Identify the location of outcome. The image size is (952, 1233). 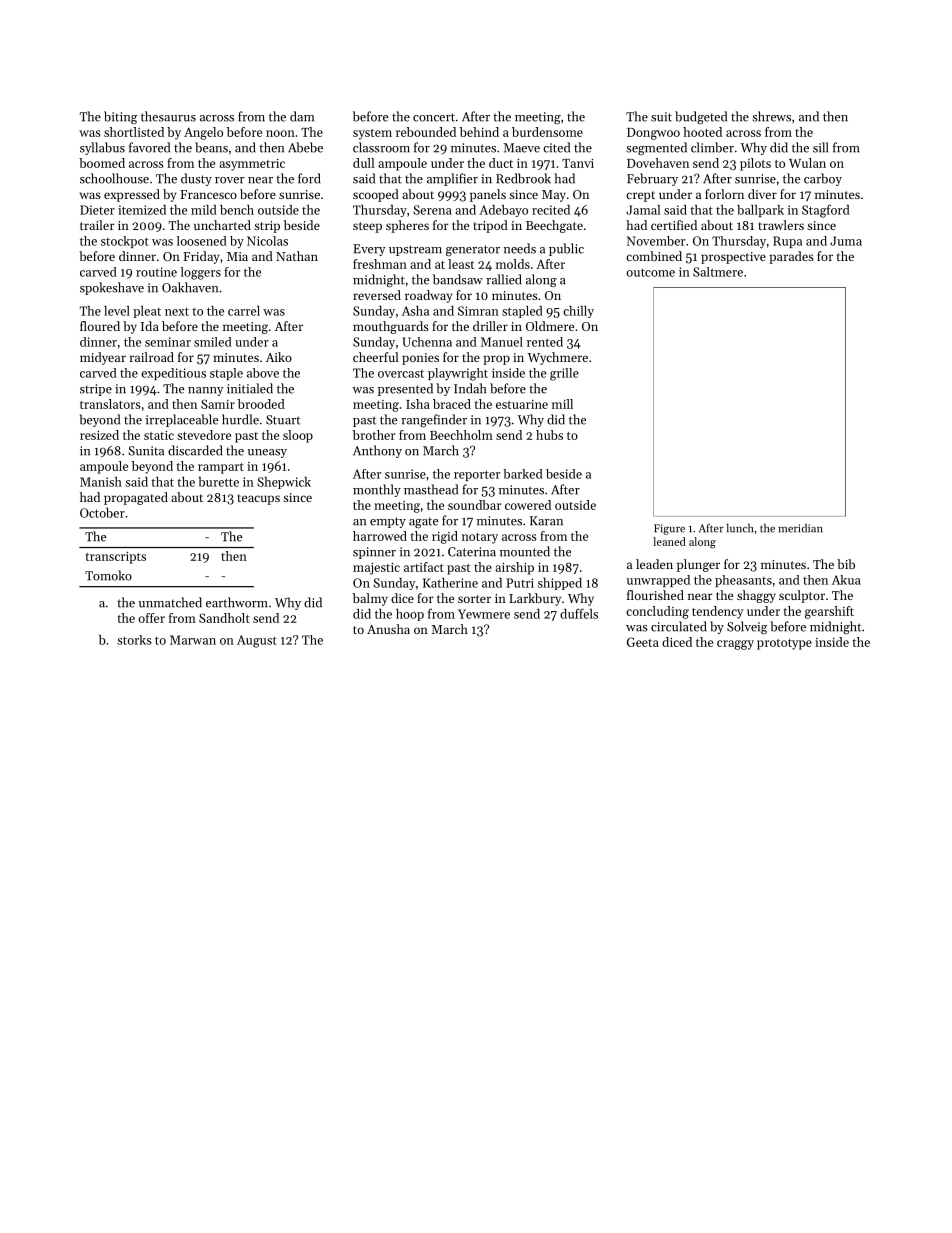
(651, 272).
